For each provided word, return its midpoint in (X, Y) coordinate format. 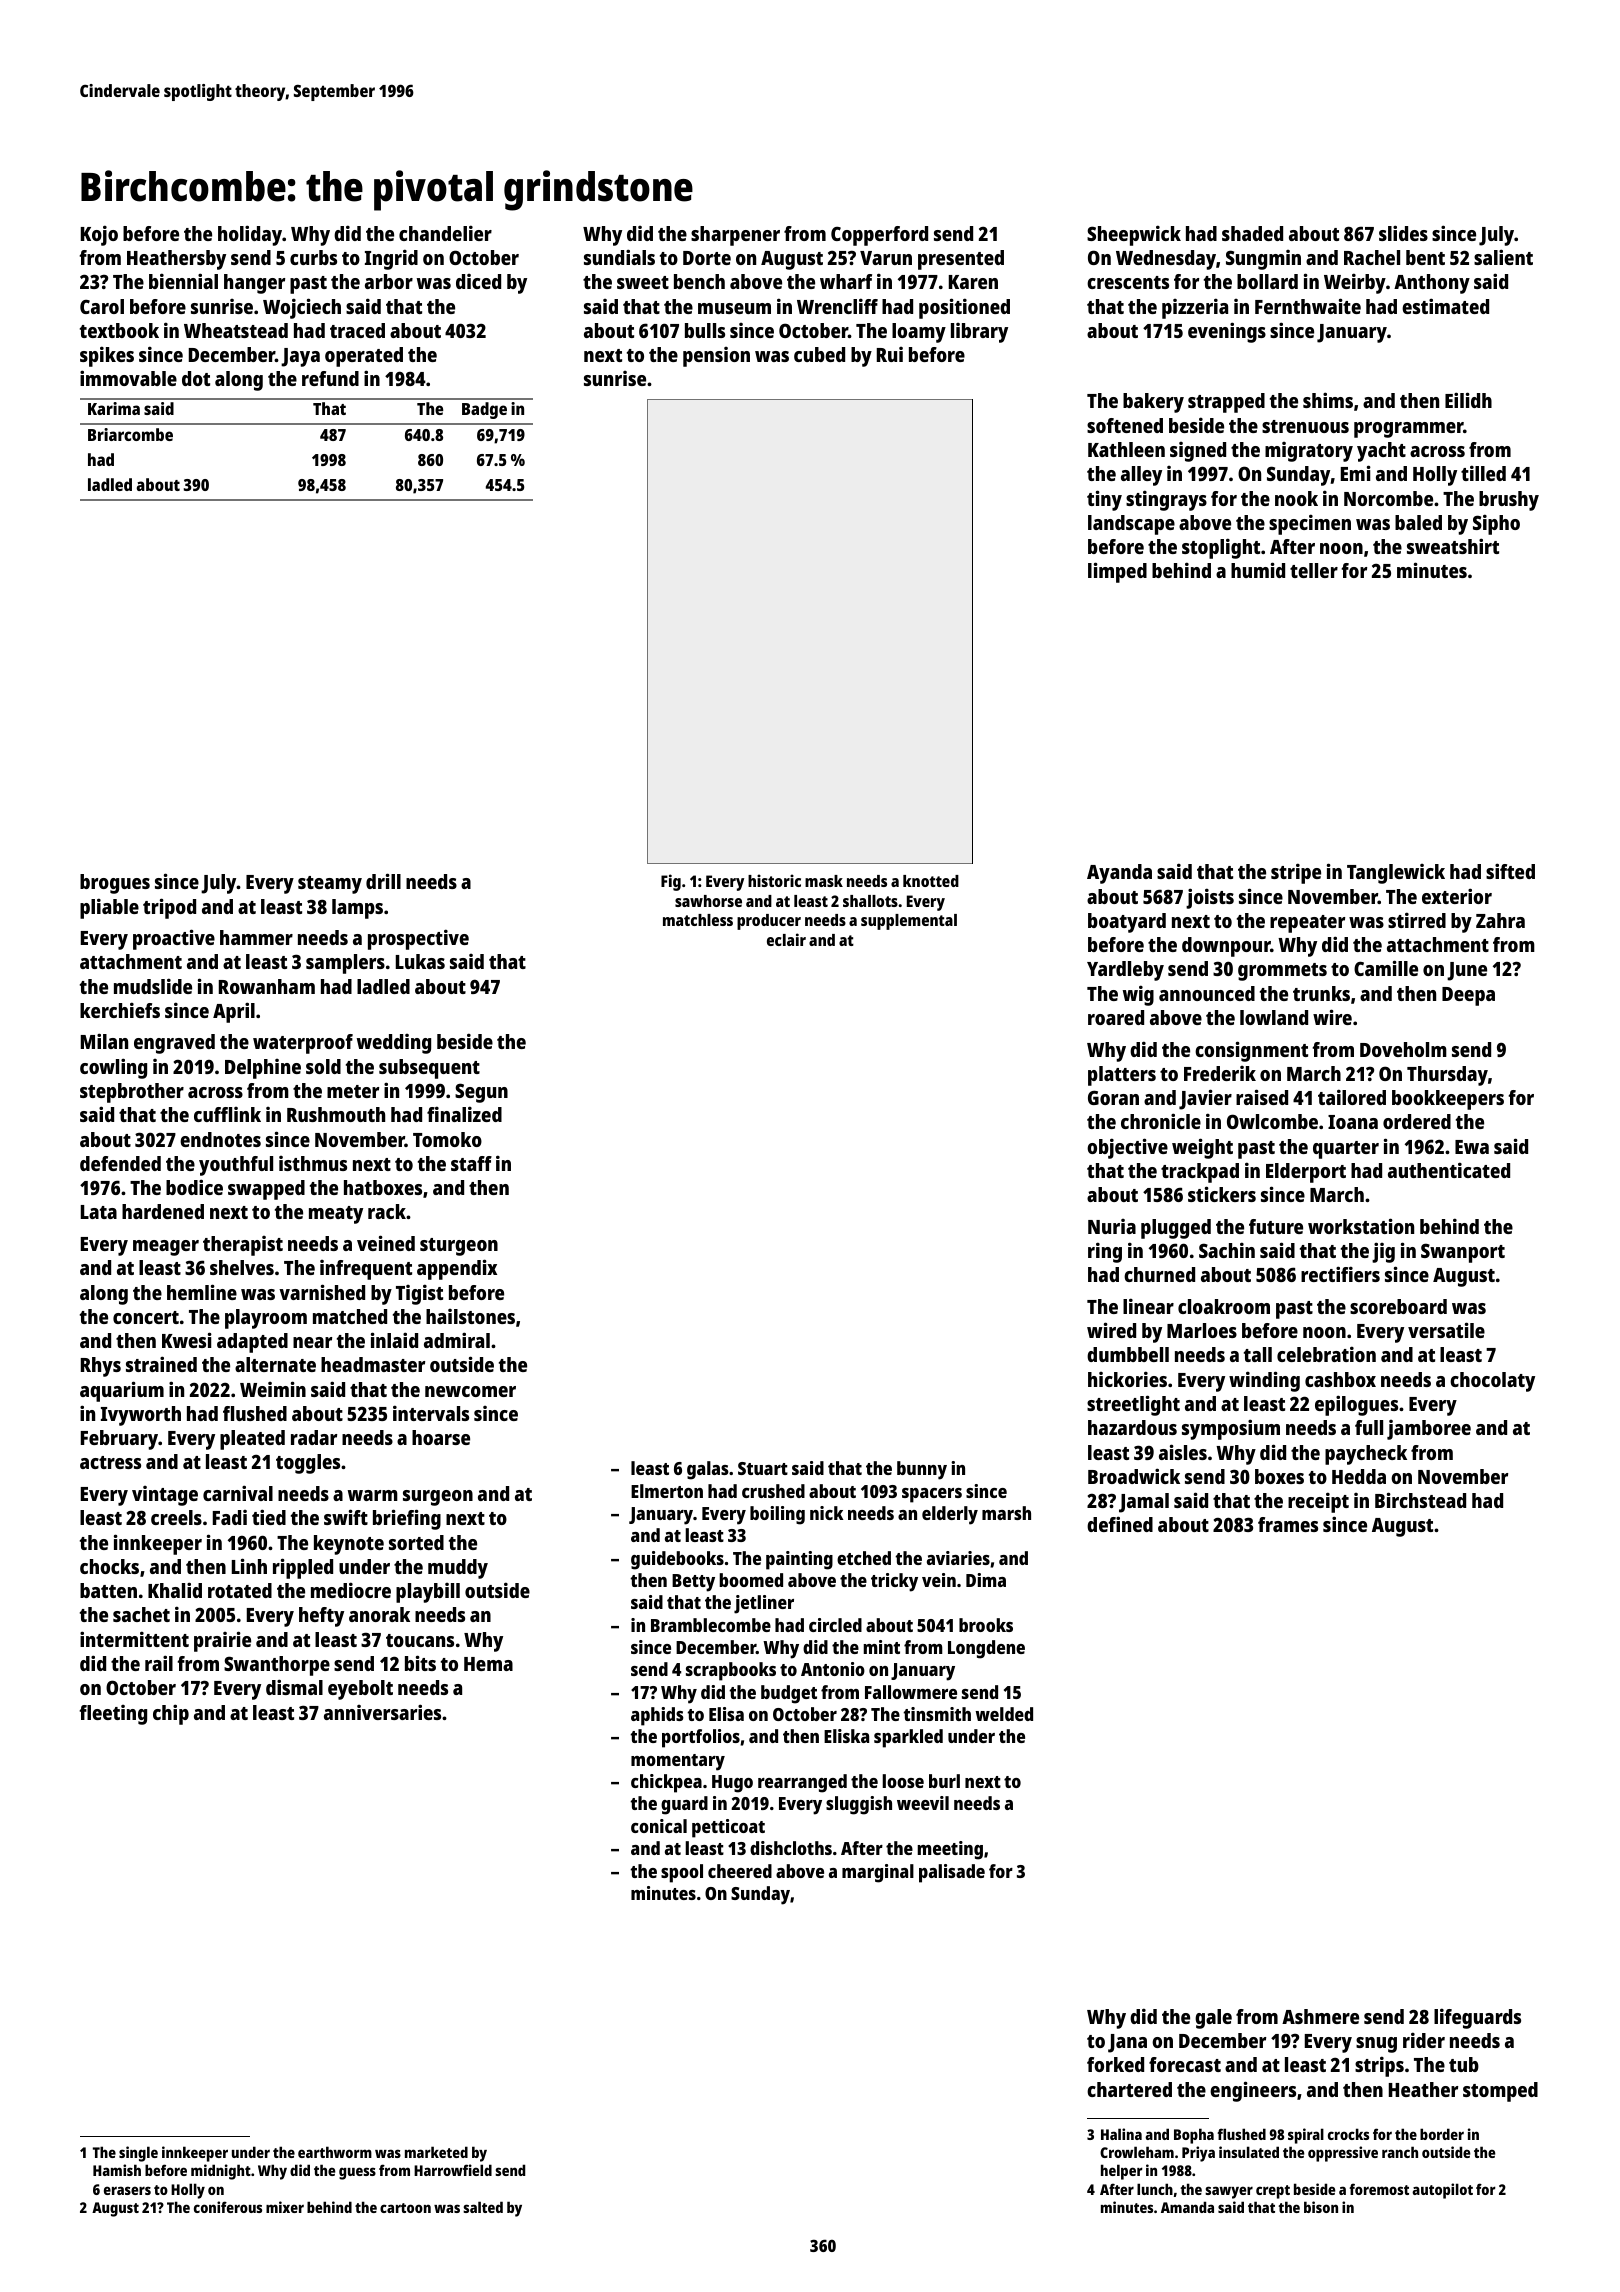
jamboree (1429, 1430)
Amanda (1187, 2207)
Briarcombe (130, 434)
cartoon (405, 2208)
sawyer (1229, 2192)
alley (1141, 476)
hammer (256, 937)
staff (471, 1163)
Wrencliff (837, 306)
